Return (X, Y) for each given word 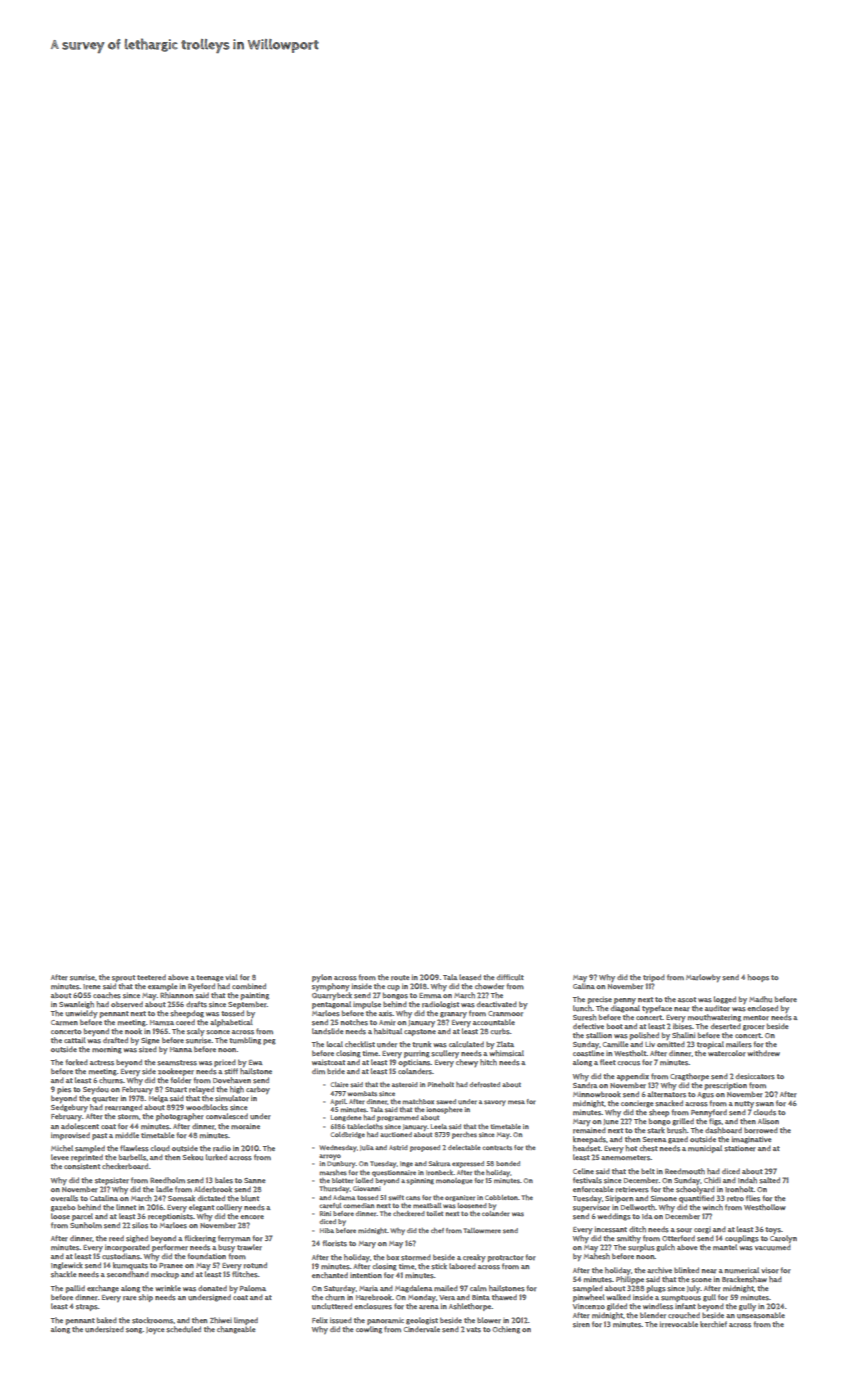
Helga (158, 1099)
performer (170, 1248)
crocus (629, 1063)
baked (107, 1320)
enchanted (330, 1275)
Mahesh (597, 1256)
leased (470, 977)
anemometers (625, 1158)
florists (334, 1243)
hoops (758, 978)
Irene (91, 986)
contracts (497, 1148)
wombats (362, 1094)
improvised (70, 1136)
